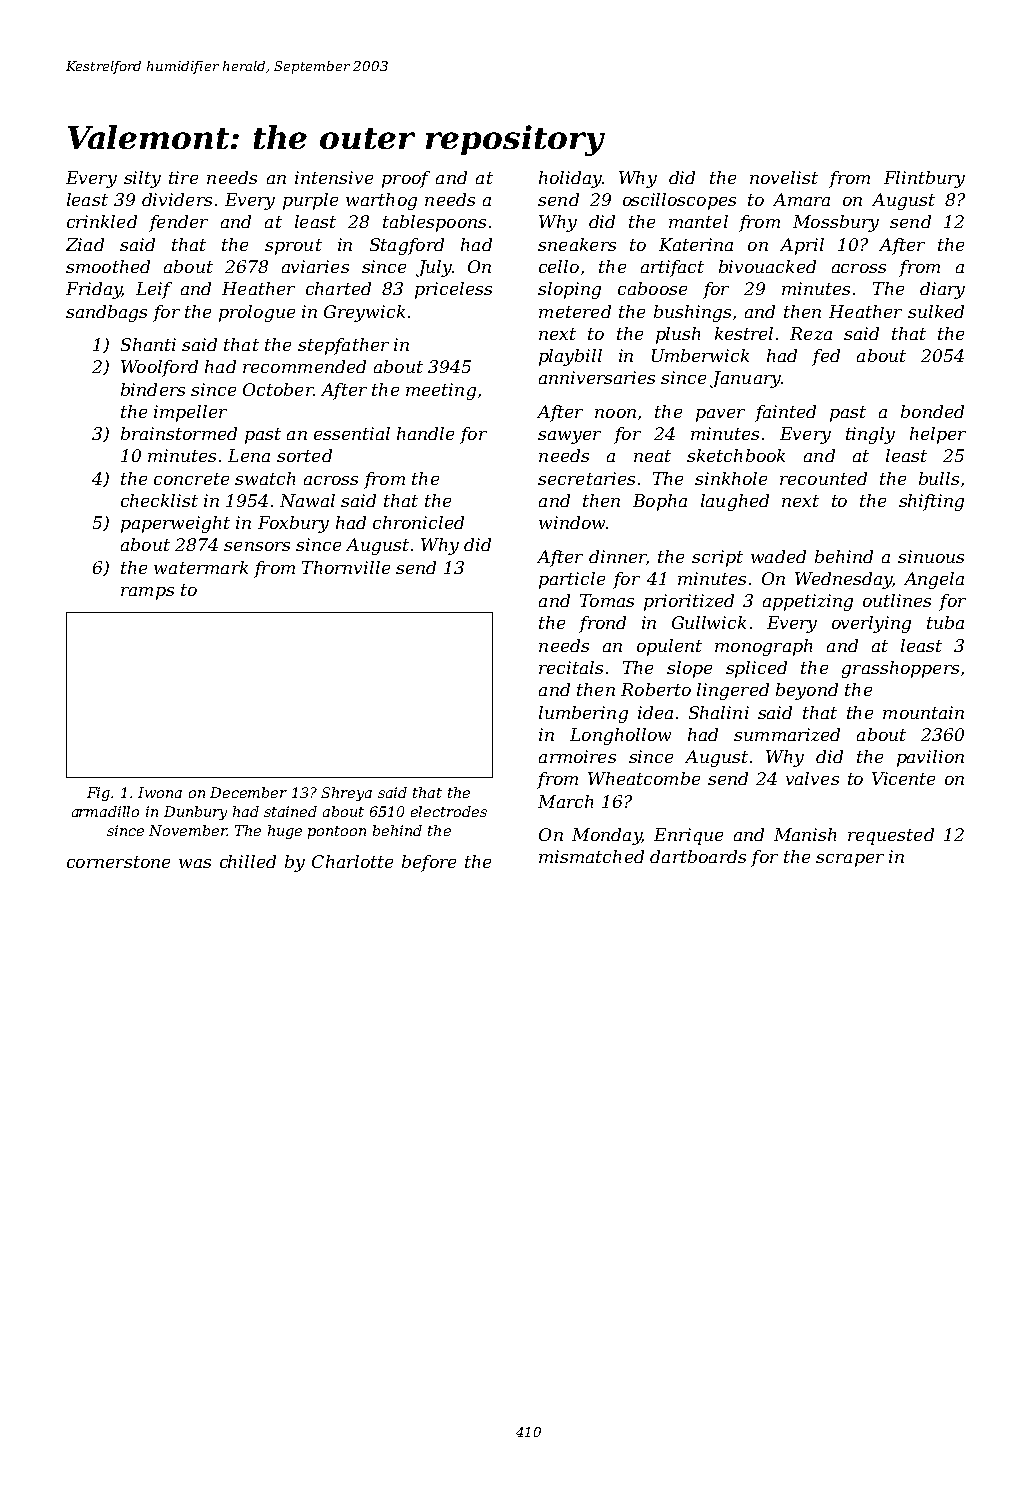  Describe the element at coordinates (945, 622) in the screenshot. I see `tuba` at that location.
